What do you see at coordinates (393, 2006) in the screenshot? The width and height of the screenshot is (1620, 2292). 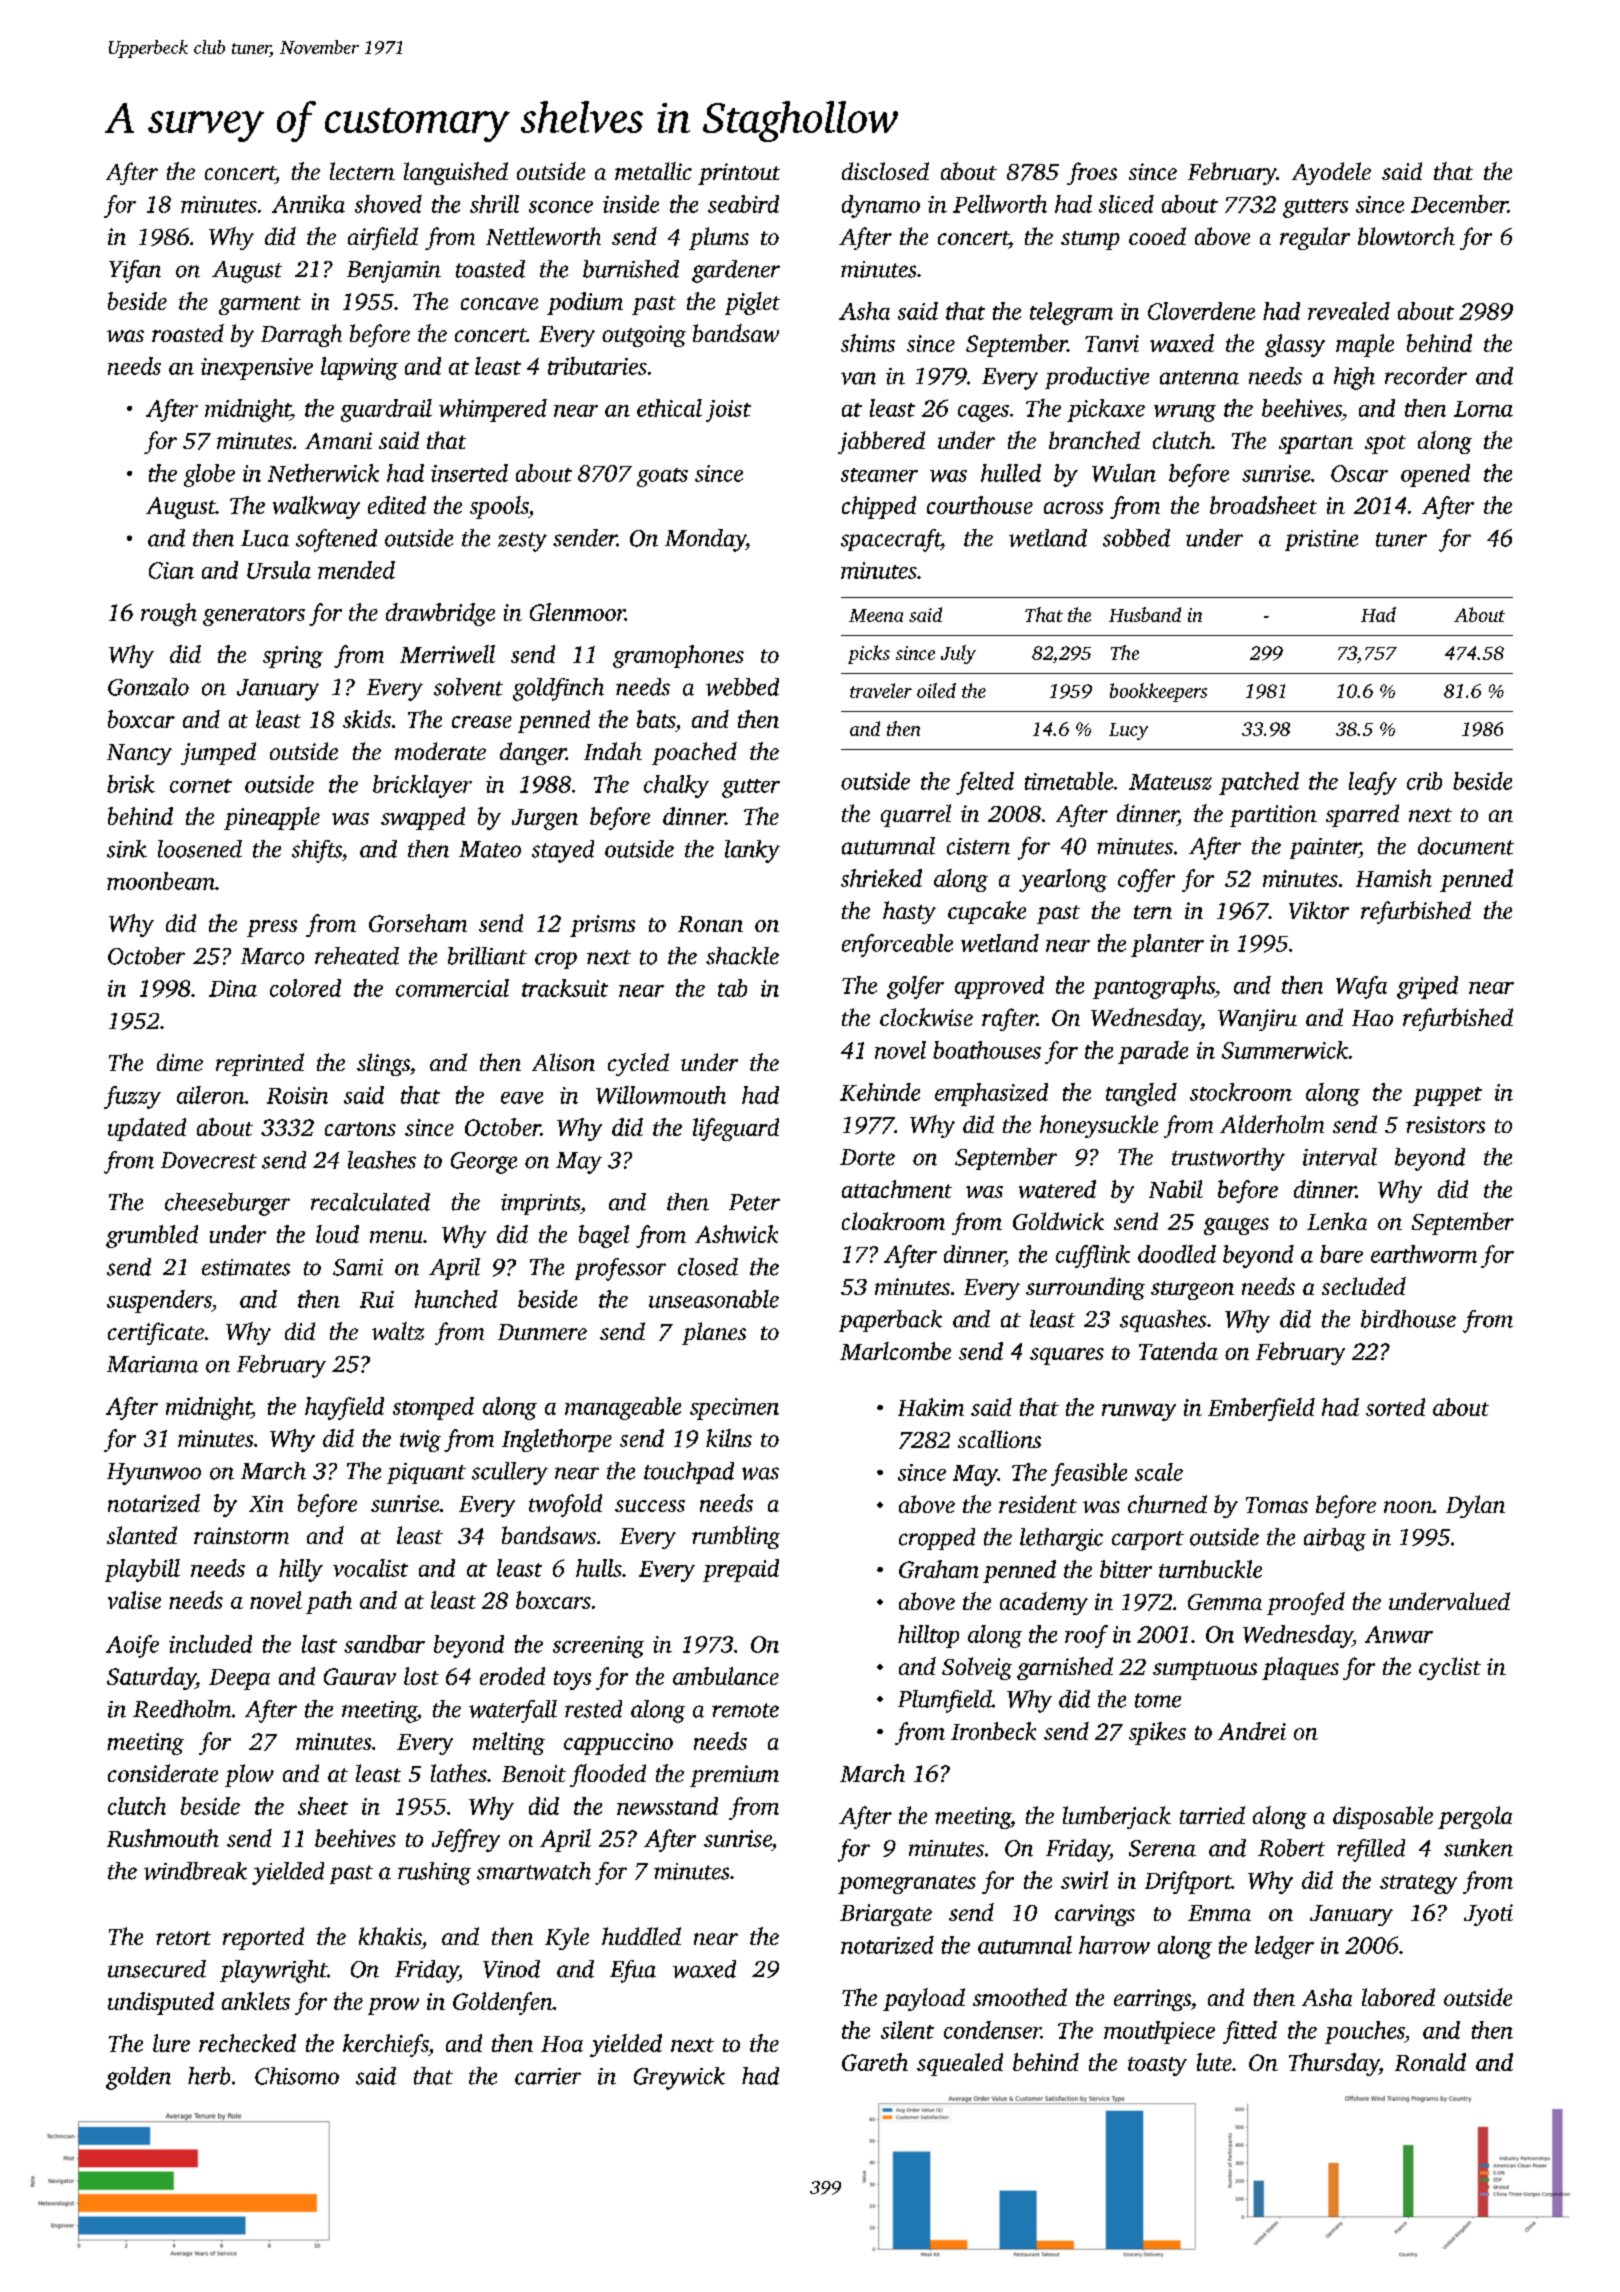 I see `prow` at bounding box center [393, 2006].
